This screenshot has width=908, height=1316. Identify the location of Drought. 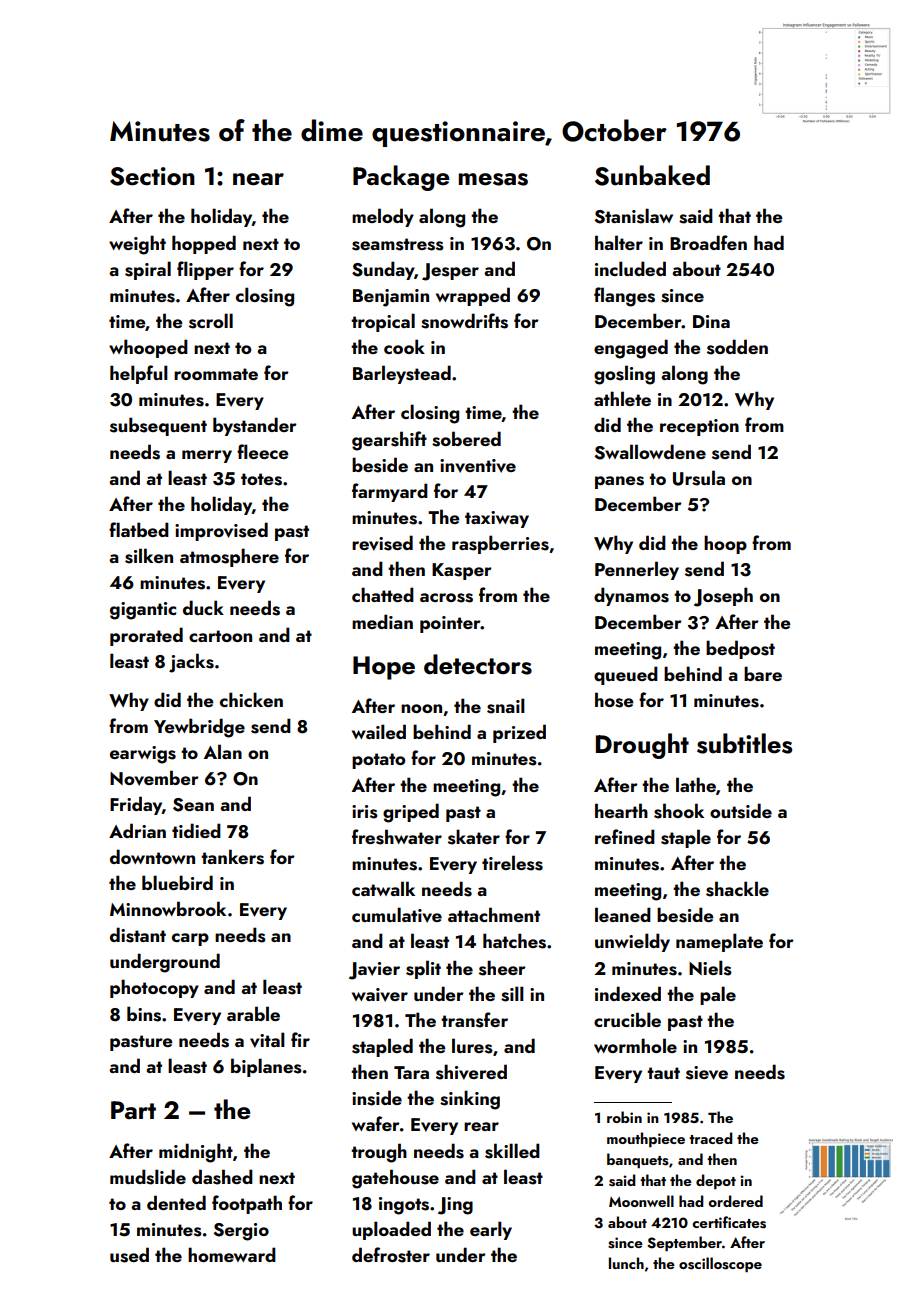
(642, 746).
